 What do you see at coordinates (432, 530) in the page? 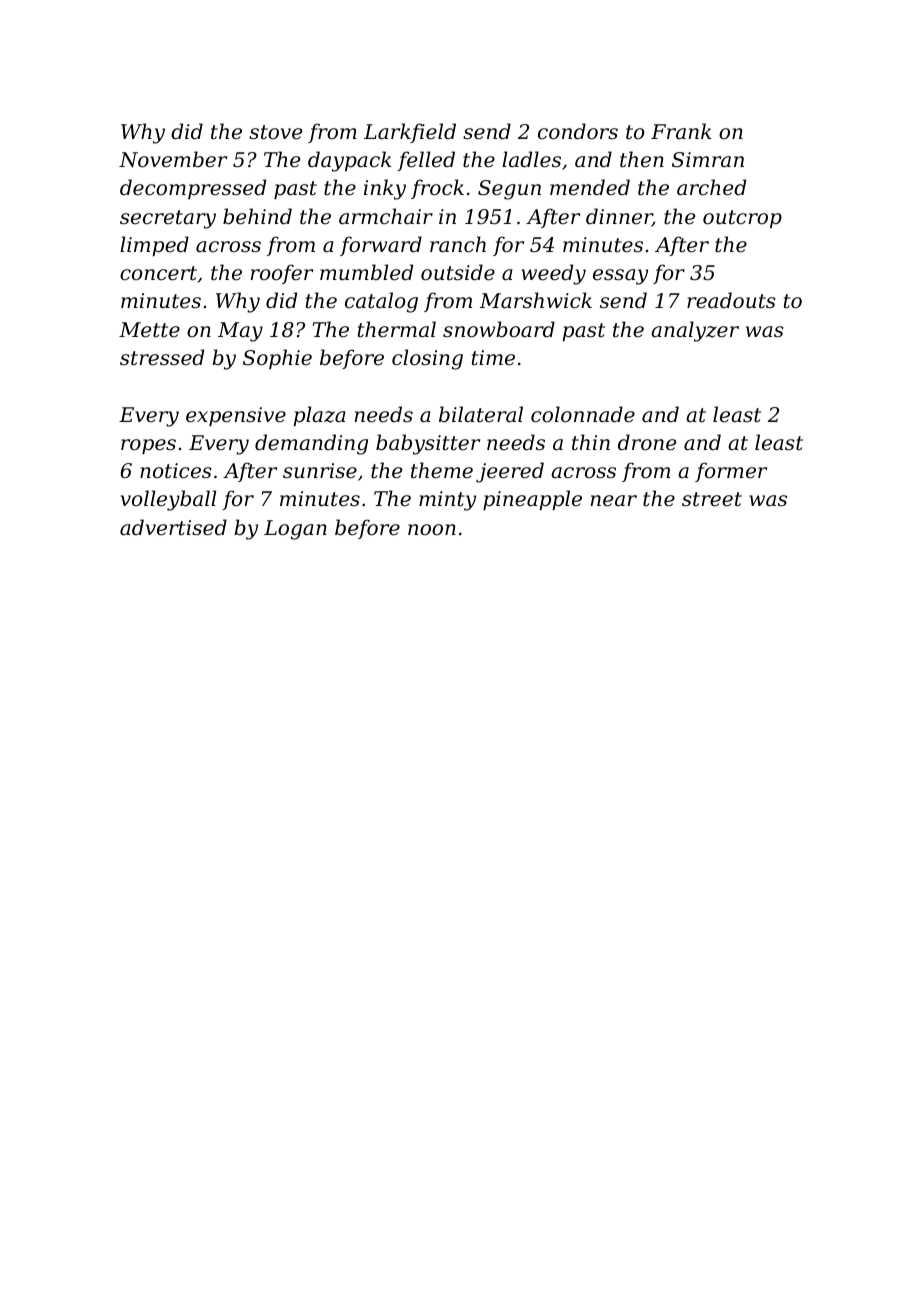
I see `noon` at bounding box center [432, 530].
